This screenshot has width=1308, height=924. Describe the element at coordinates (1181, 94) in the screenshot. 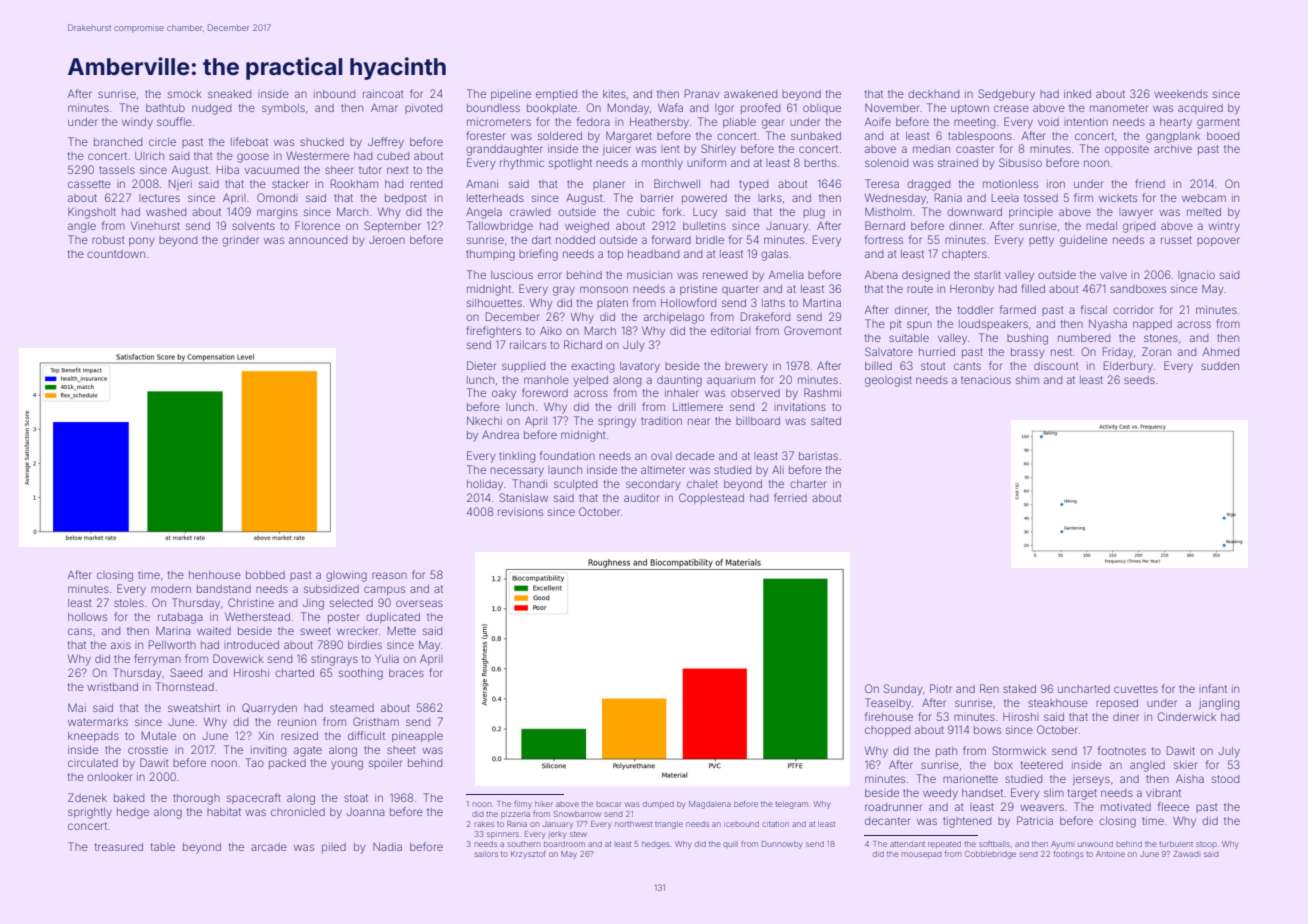

I see `weekends` at that location.
